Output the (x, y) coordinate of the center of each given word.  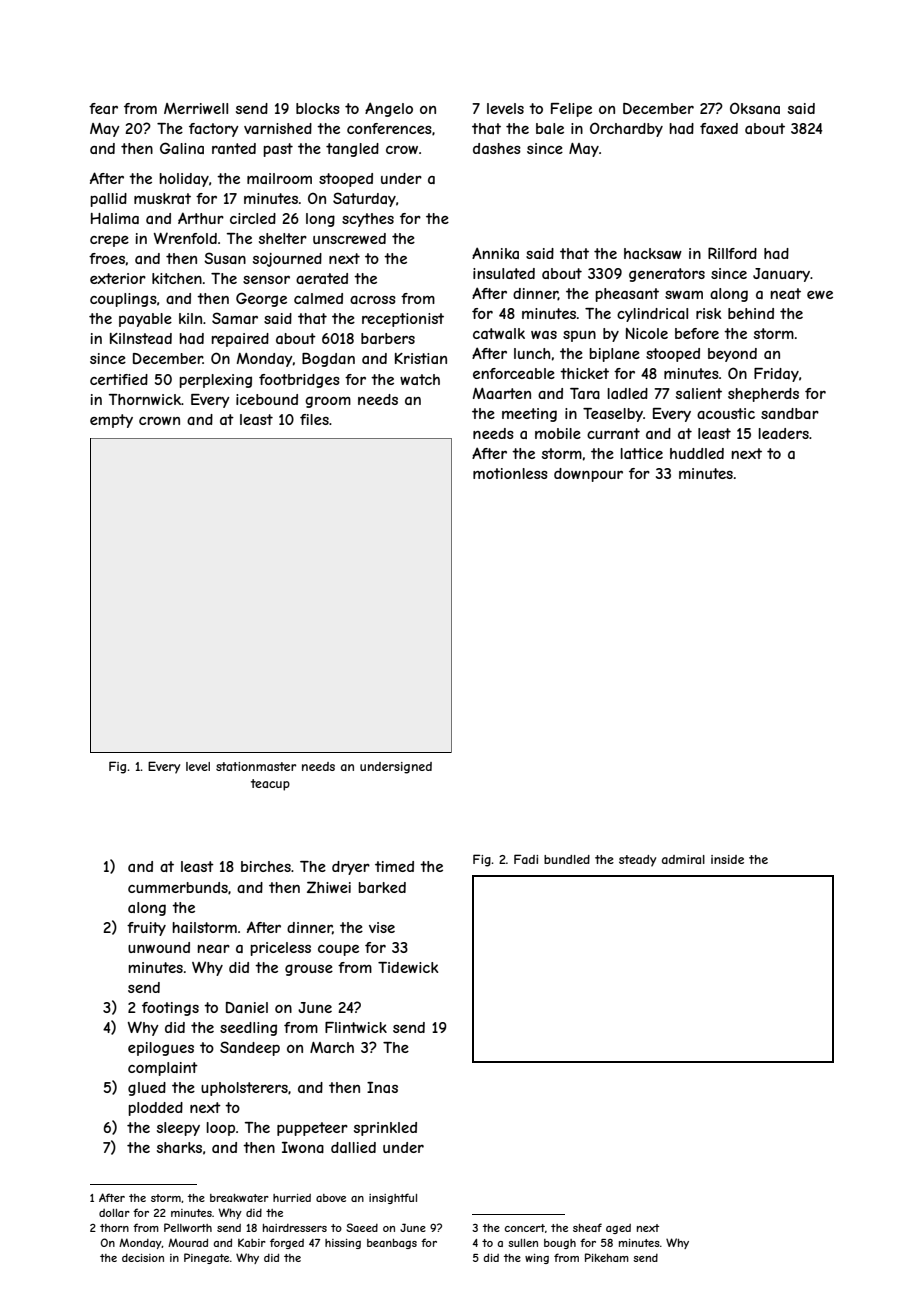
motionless (510, 473)
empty (111, 421)
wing (537, 1259)
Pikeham (607, 1257)
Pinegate (206, 1258)
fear (103, 108)
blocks (318, 108)
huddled (697, 453)
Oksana (755, 108)
